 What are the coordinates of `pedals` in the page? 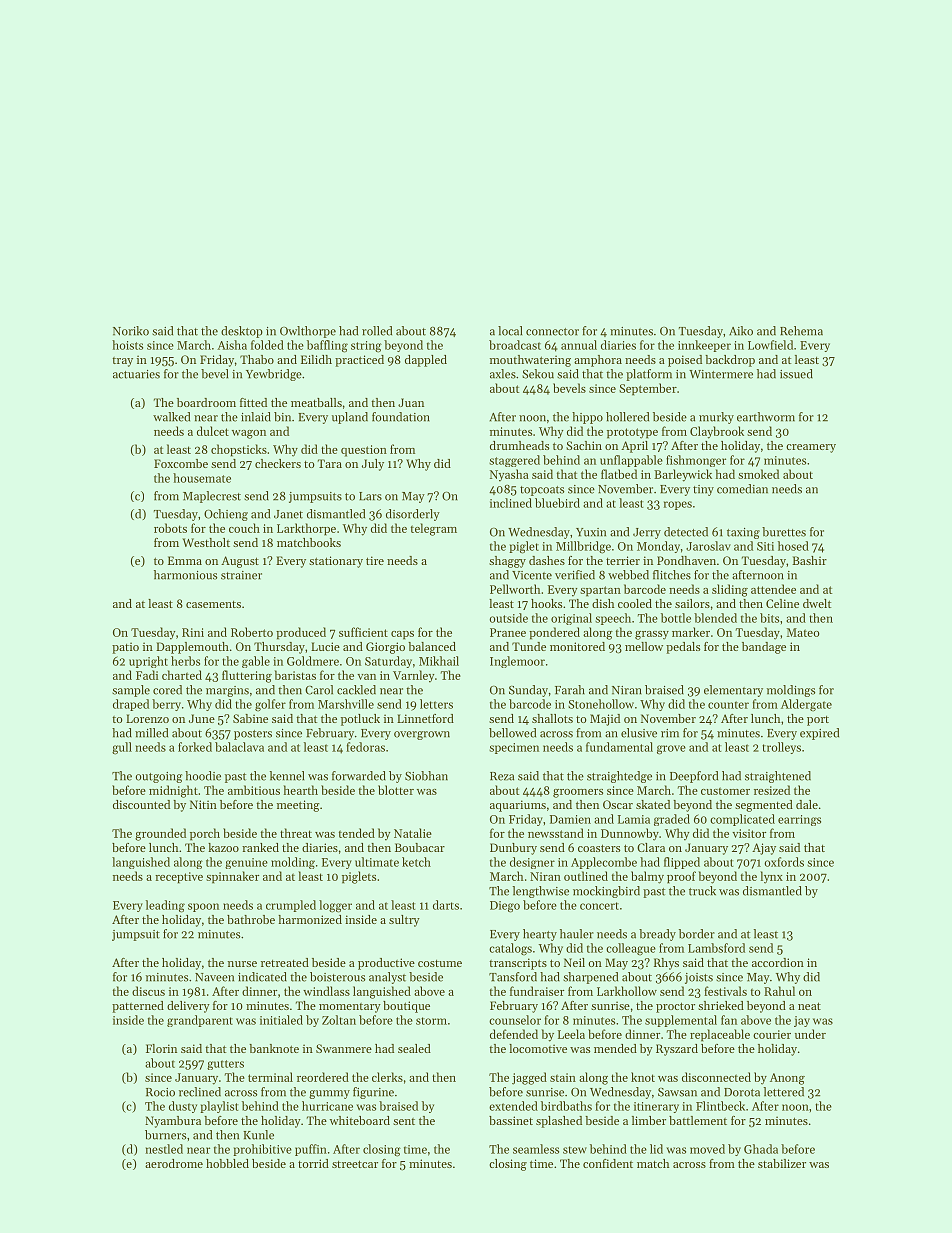 It's located at (683, 648).
